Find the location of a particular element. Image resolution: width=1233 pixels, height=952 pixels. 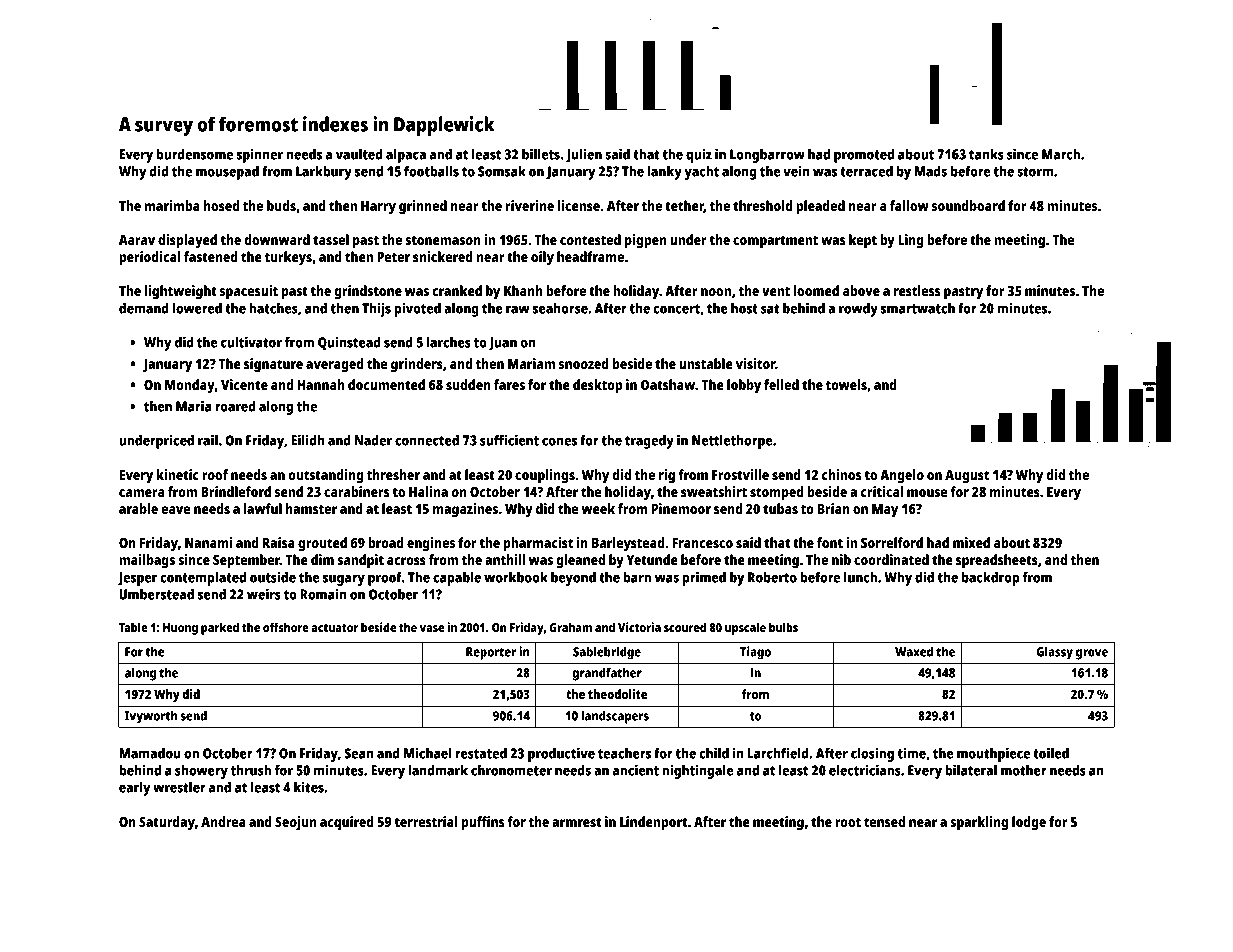

mouthpiece is located at coordinates (993, 754).
